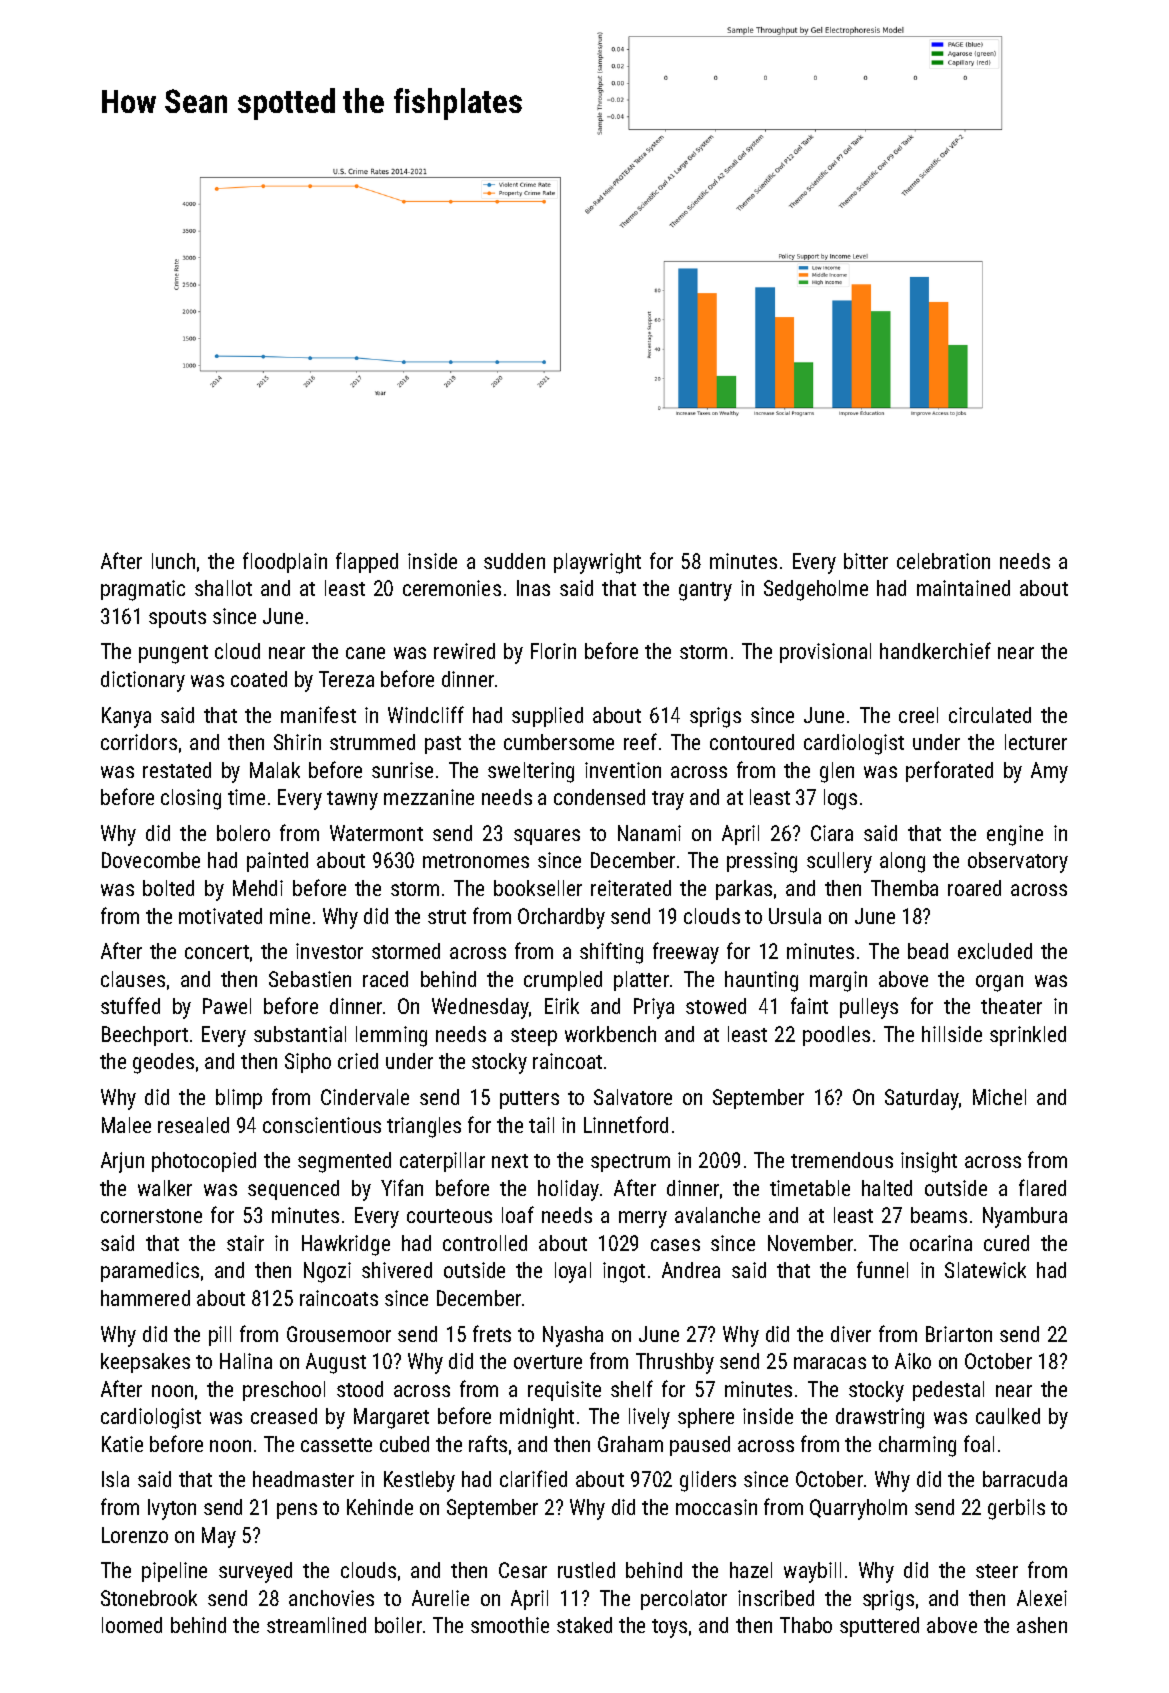 This screenshot has width=1169, height=1693. Describe the element at coordinates (327, 1272) in the screenshot. I see `Ngozi` at that location.
